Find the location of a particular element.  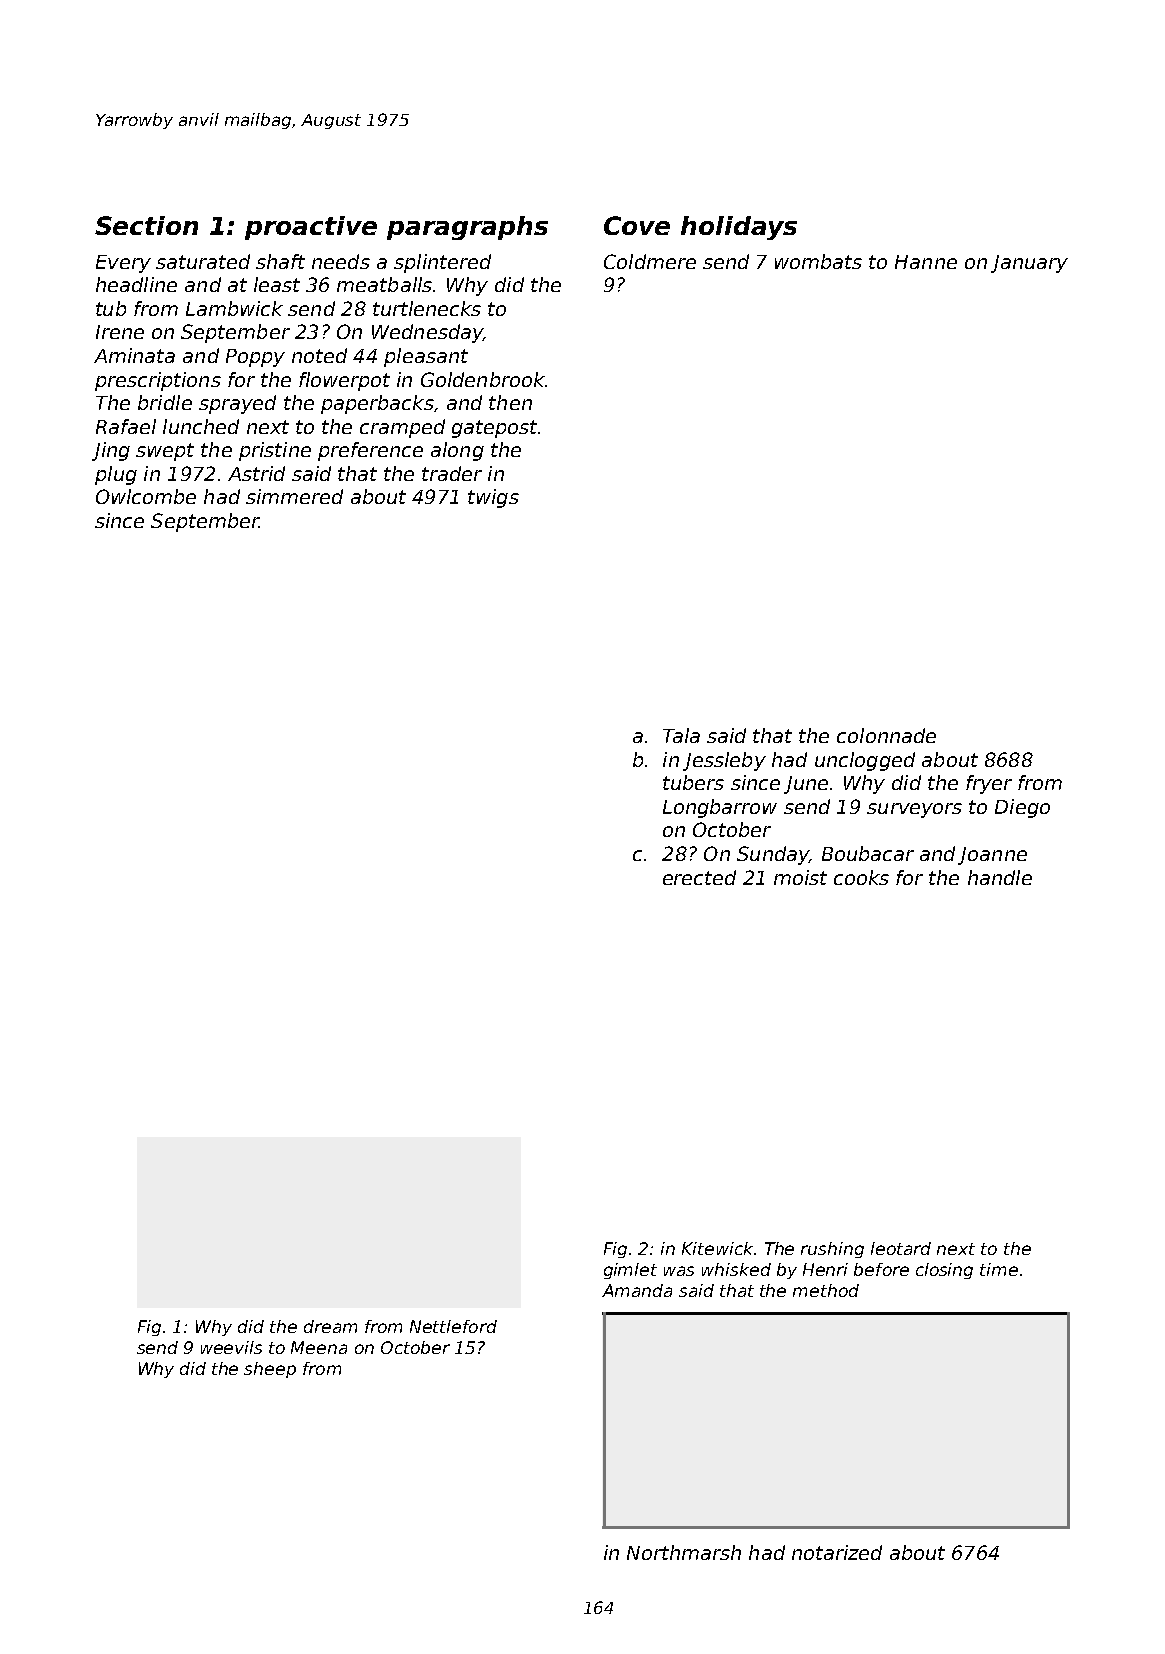

tubers is located at coordinates (693, 782).
